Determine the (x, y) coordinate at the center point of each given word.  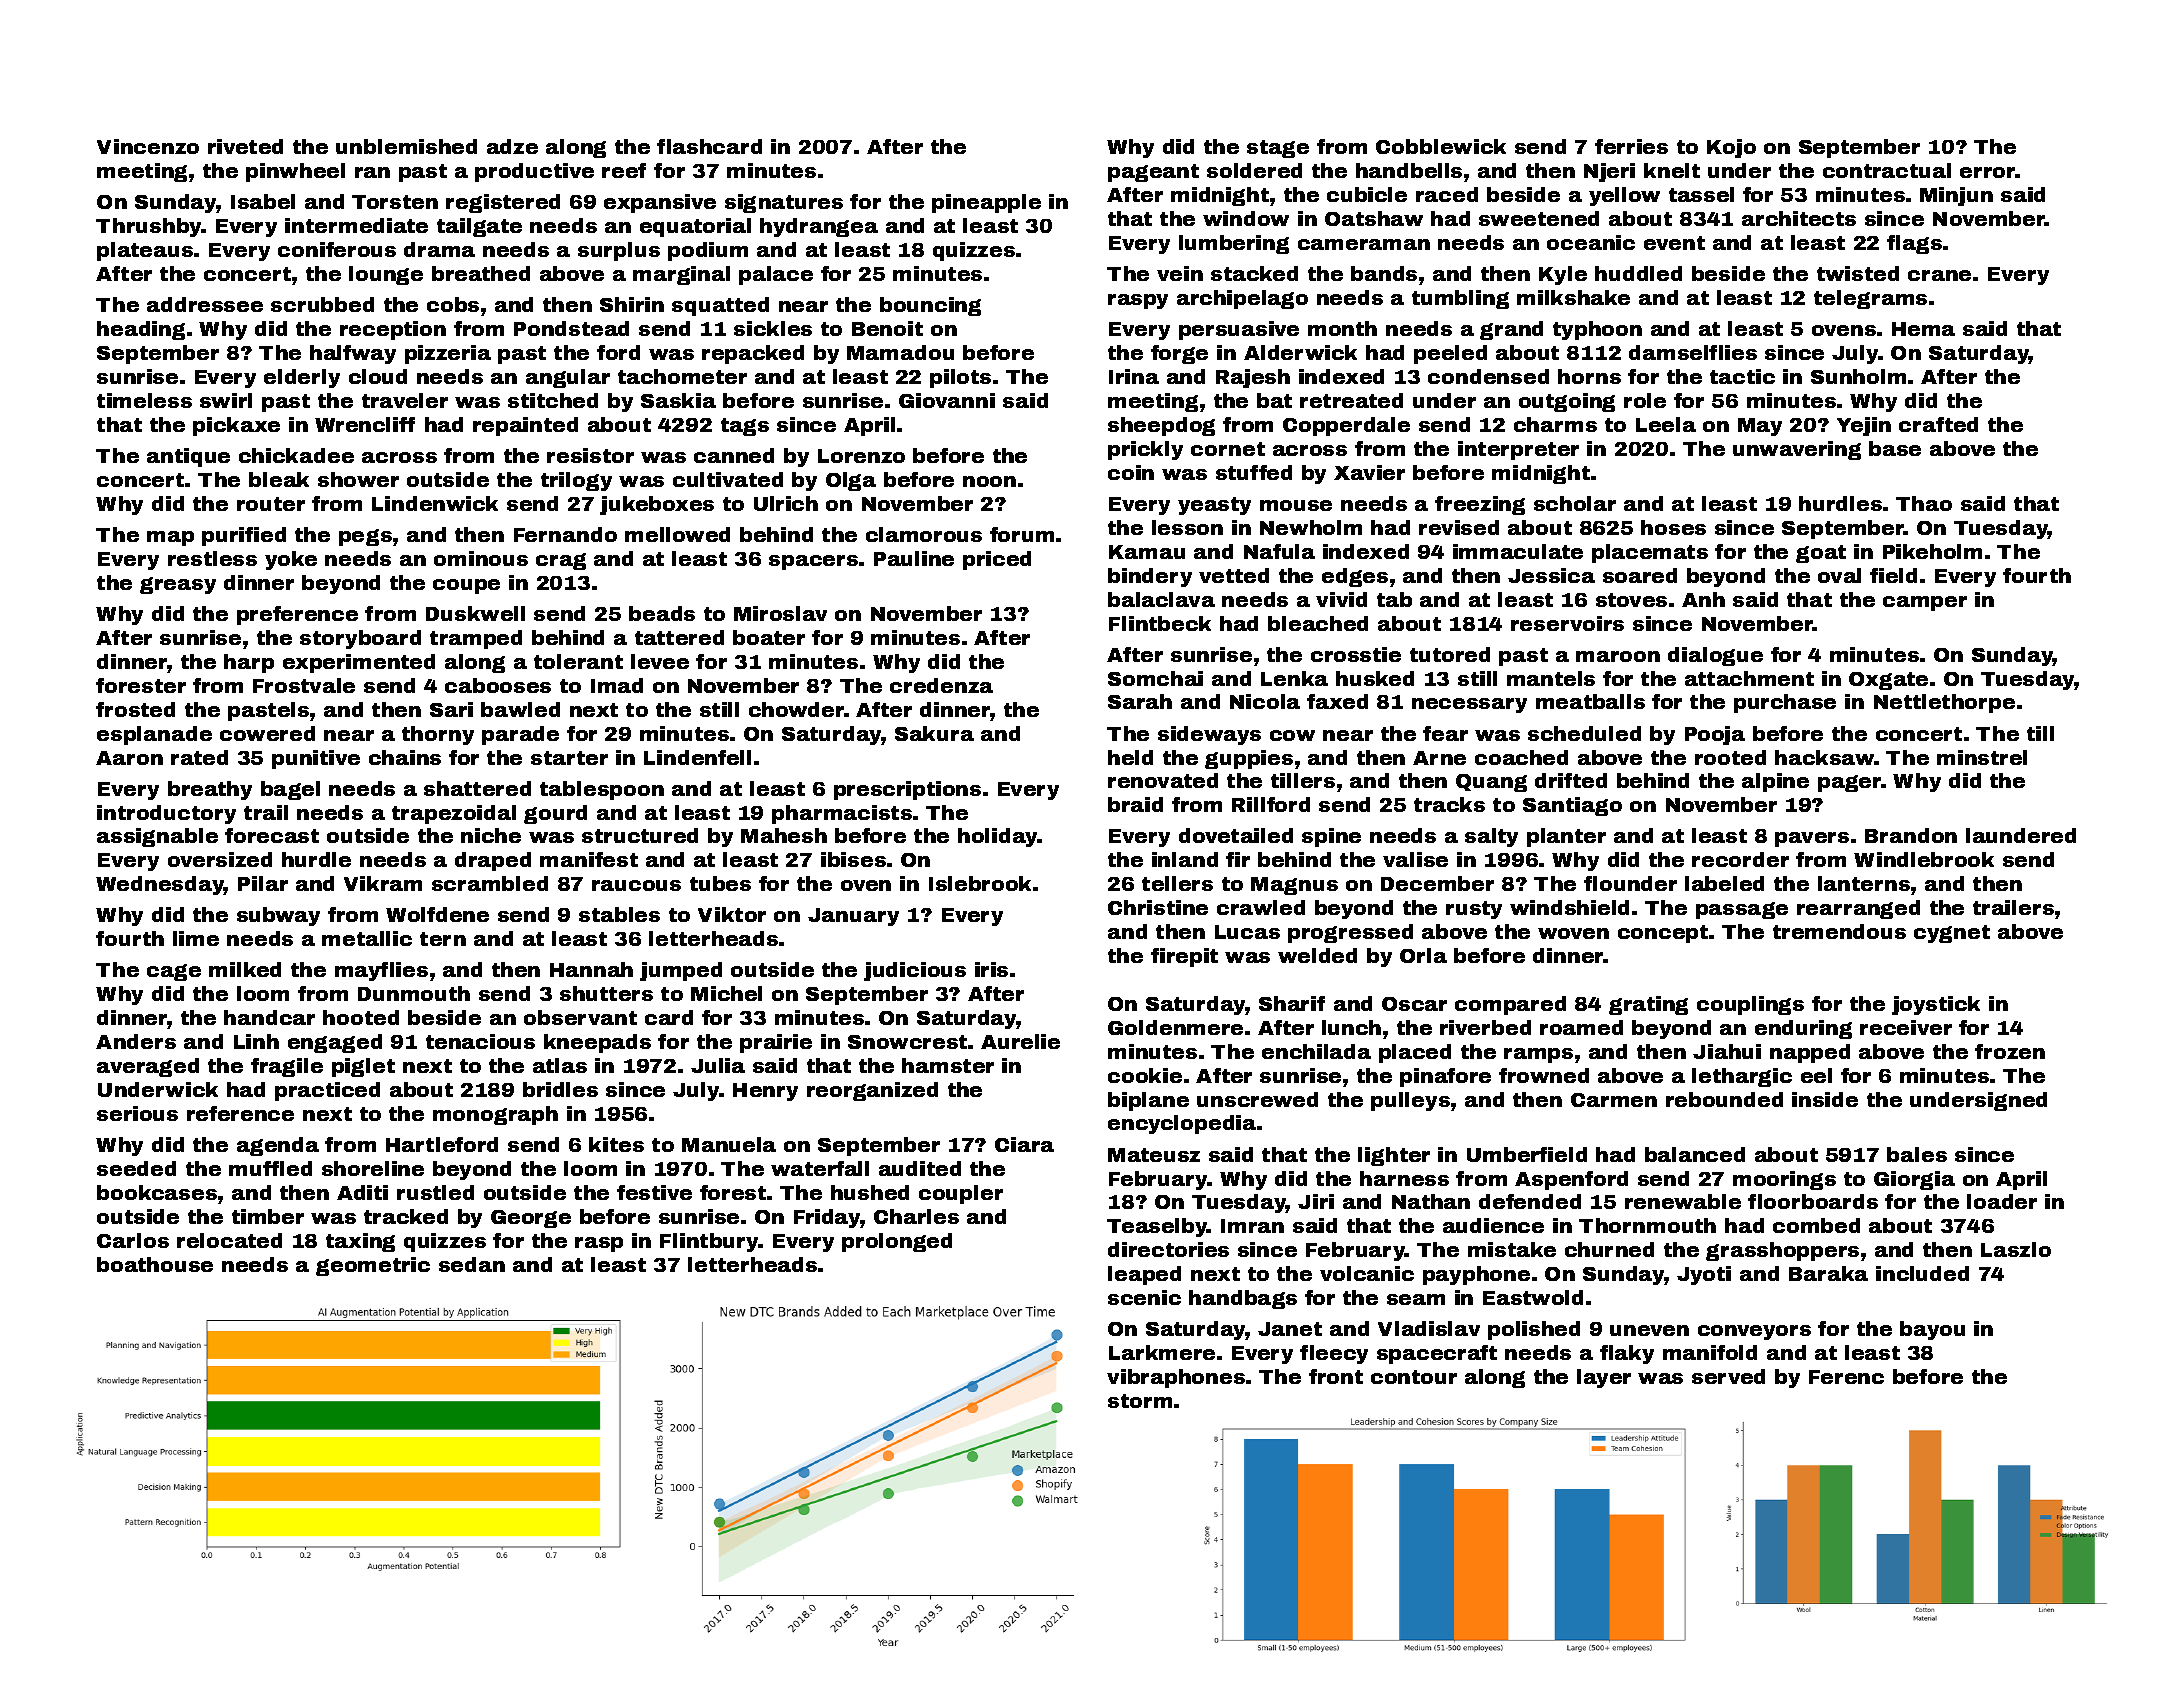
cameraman (1364, 244)
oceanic (1591, 242)
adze (512, 146)
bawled (520, 709)
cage (174, 972)
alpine (1775, 782)
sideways (1209, 735)
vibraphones (1176, 1378)
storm (1140, 1401)
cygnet (1952, 934)
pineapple (986, 203)
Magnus (1294, 886)
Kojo (1731, 148)
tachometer (682, 376)
